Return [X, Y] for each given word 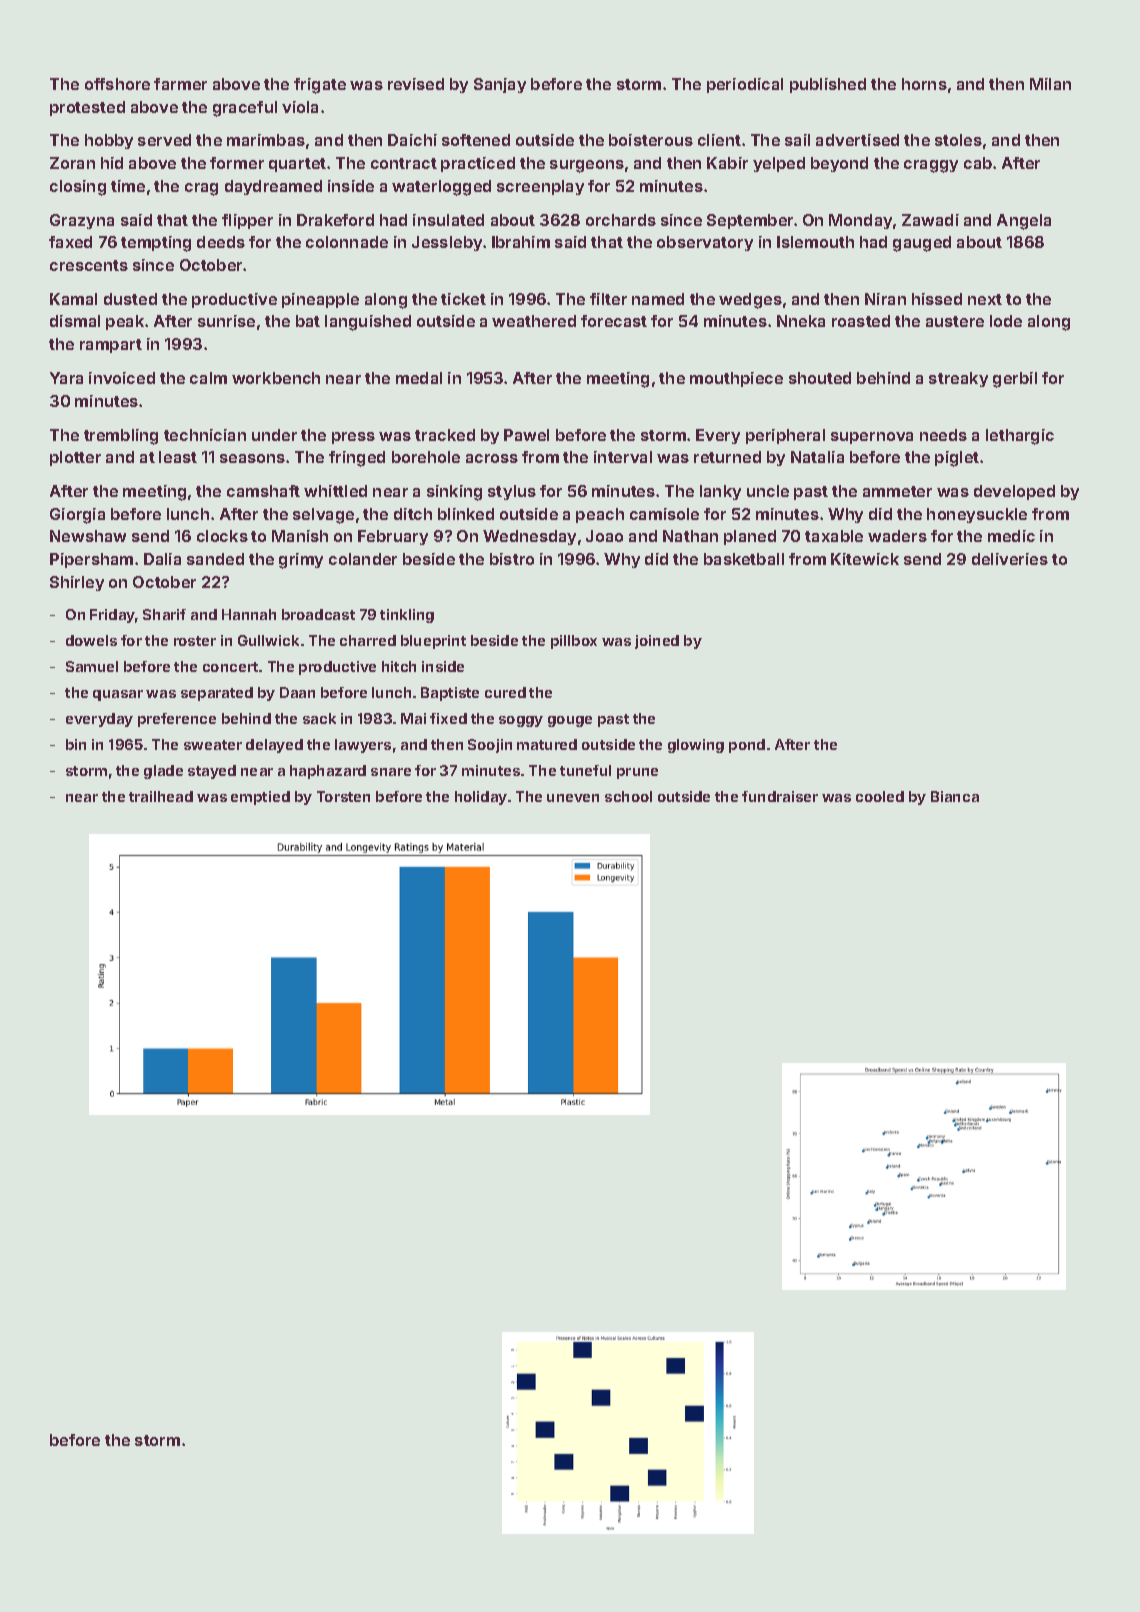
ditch [413, 514]
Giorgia [77, 516]
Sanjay [500, 85]
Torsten [343, 796]
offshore [117, 84]
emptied [260, 798]
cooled [880, 796]
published [828, 85]
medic [1011, 536]
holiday [481, 798]
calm [208, 378]
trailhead [161, 796]
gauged [922, 244]
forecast [614, 321]
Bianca [955, 796]
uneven [573, 798]
